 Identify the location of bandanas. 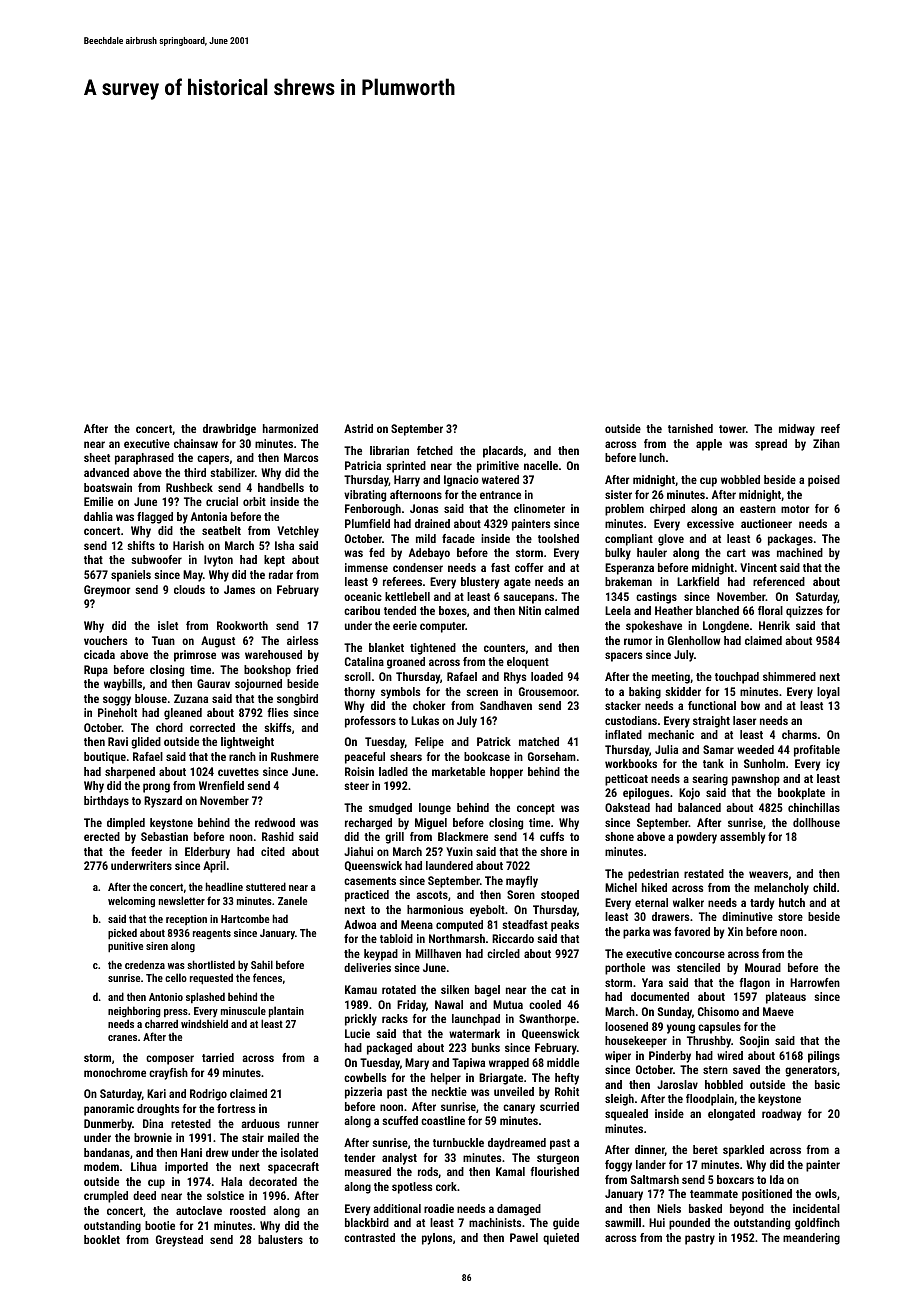
(107, 1152).
